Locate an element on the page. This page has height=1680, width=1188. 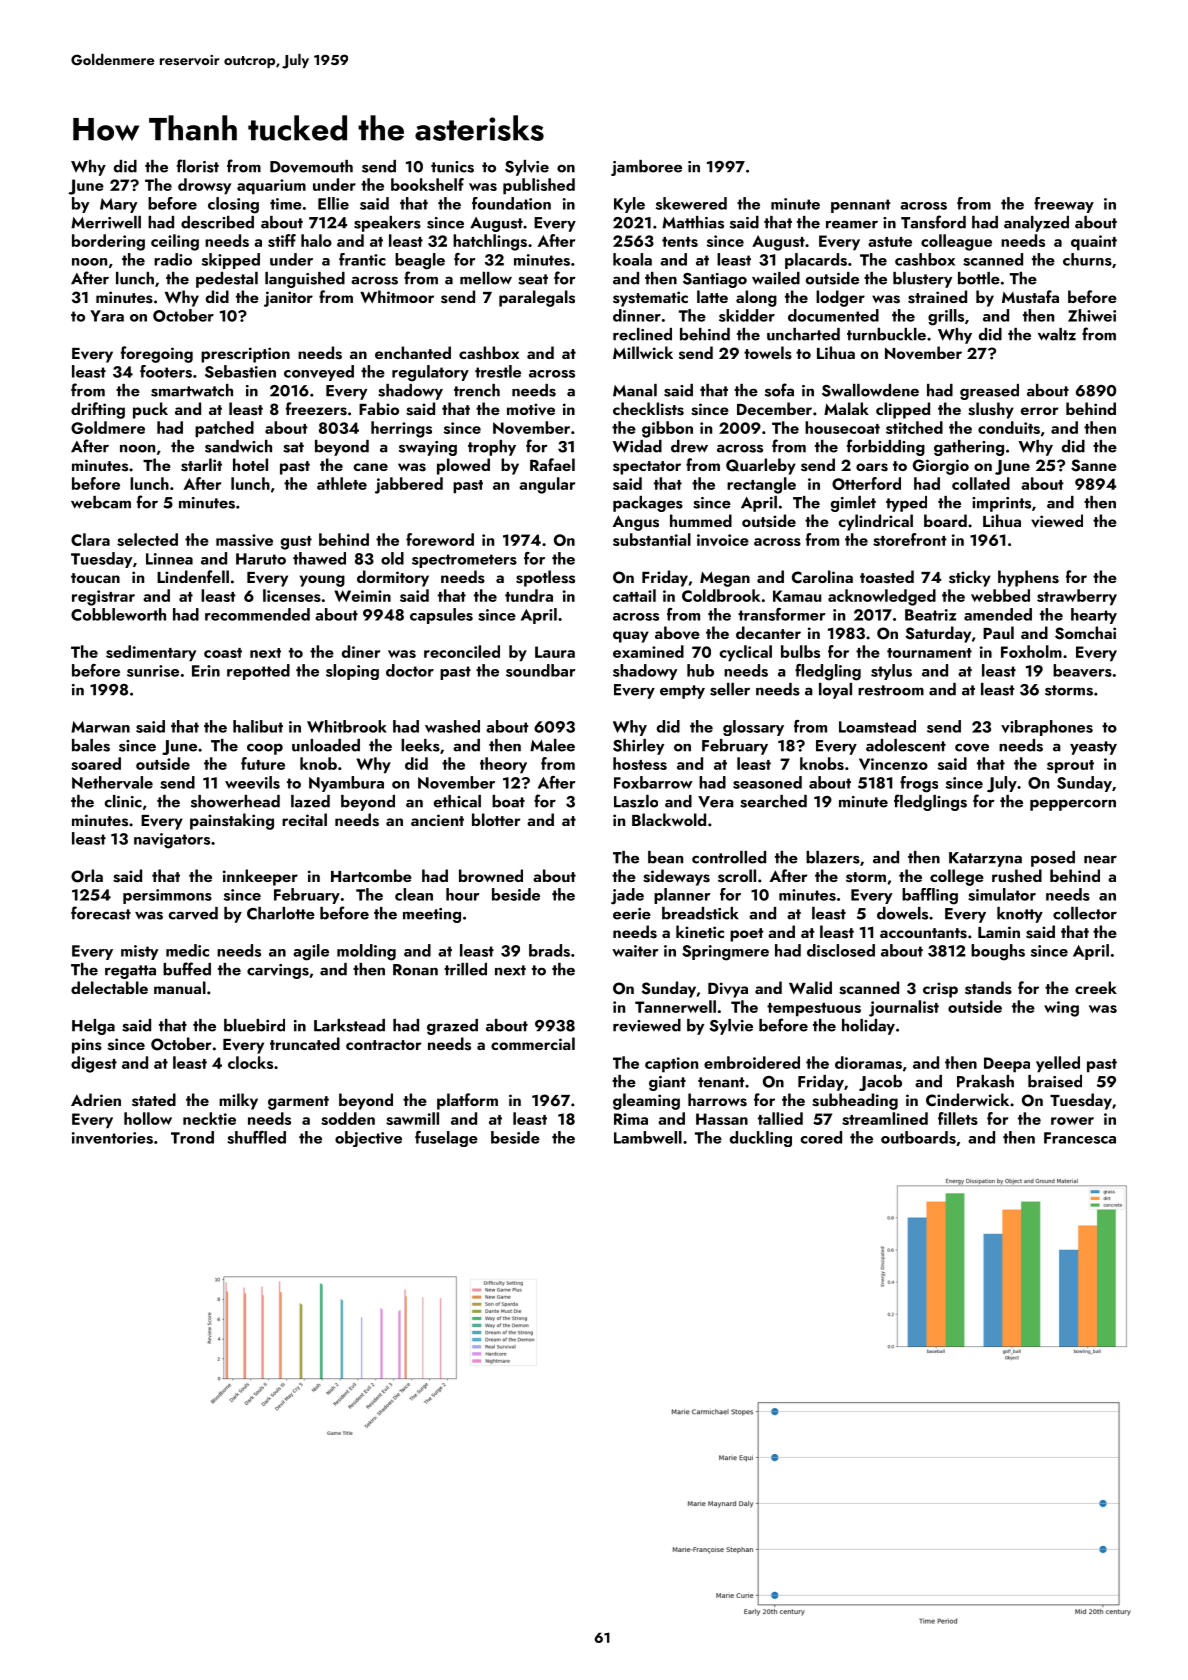
clocks is located at coordinates (250, 1062).
